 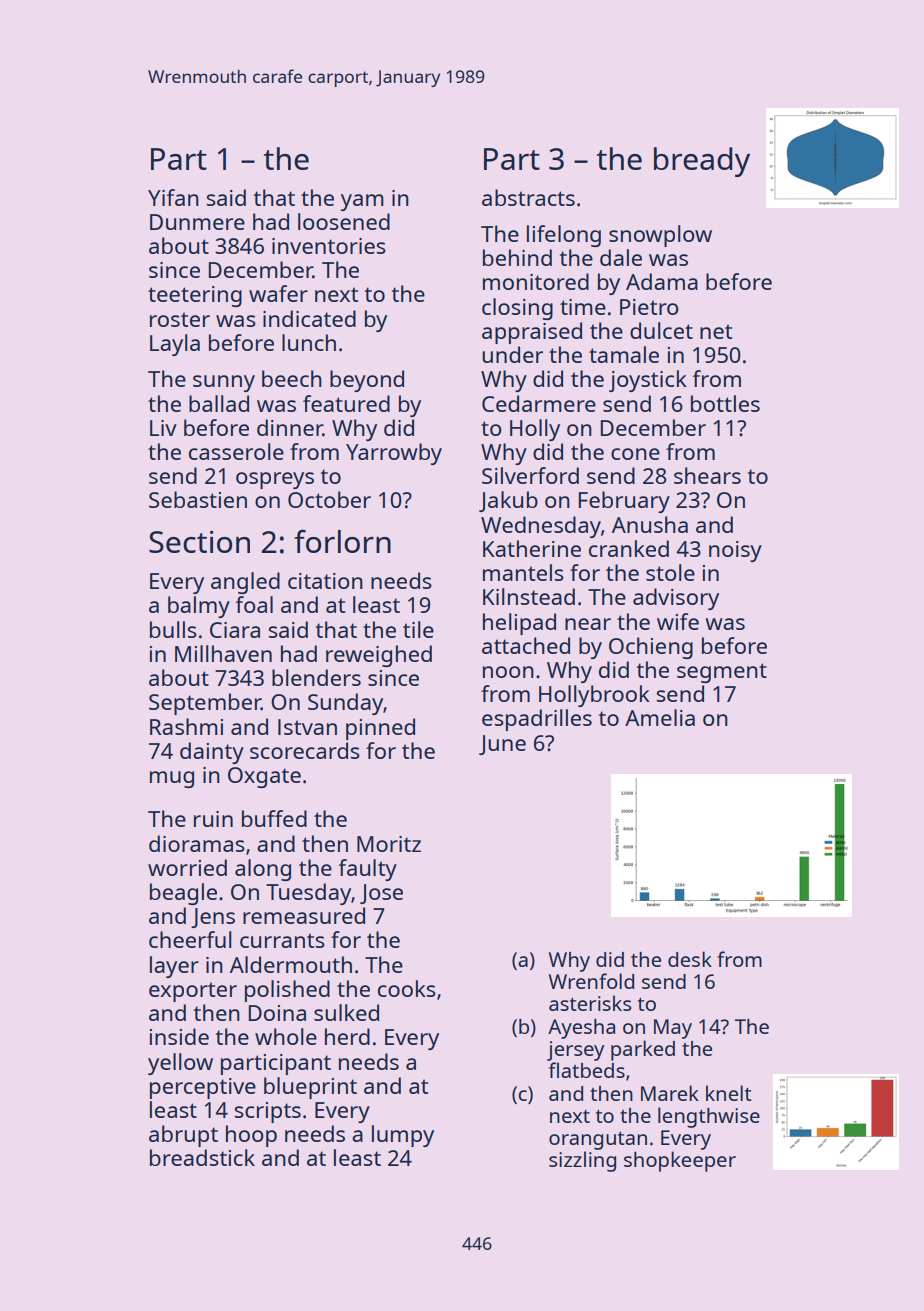 I want to click on Dunmere, so click(x=197, y=222).
